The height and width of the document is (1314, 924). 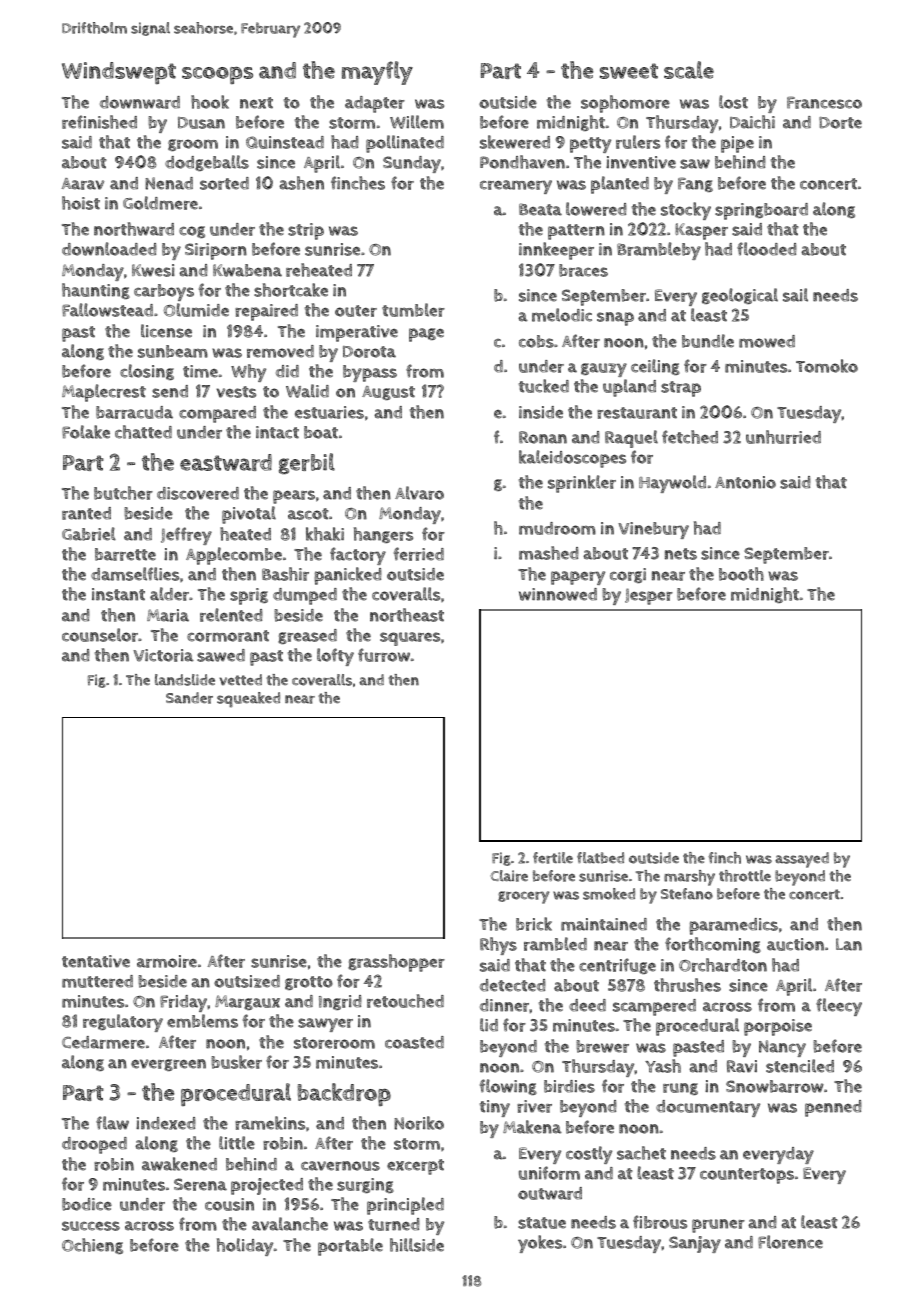 I want to click on scale, so click(x=689, y=70).
